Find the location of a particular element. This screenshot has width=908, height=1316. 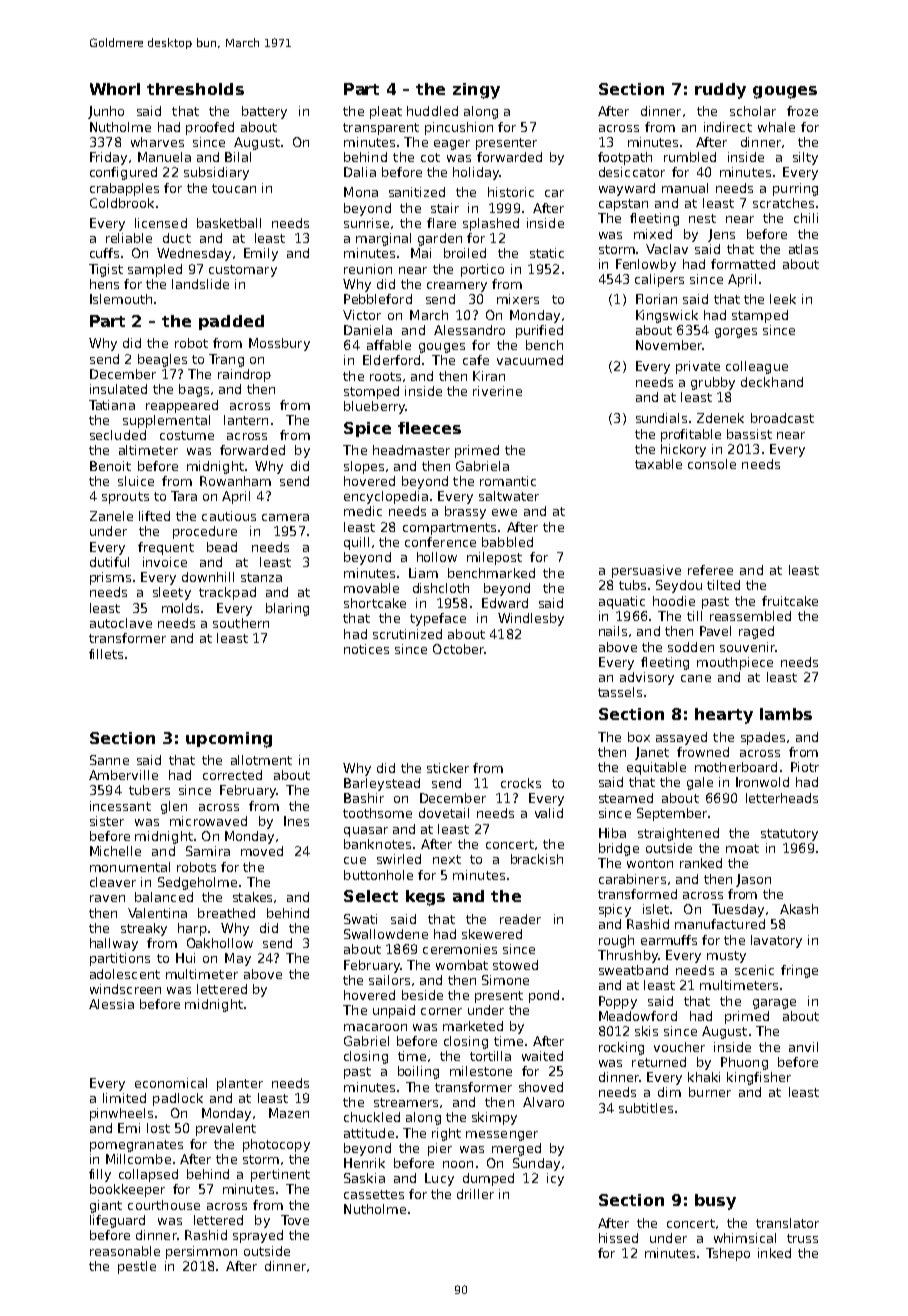

hissed is located at coordinates (618, 1238).
